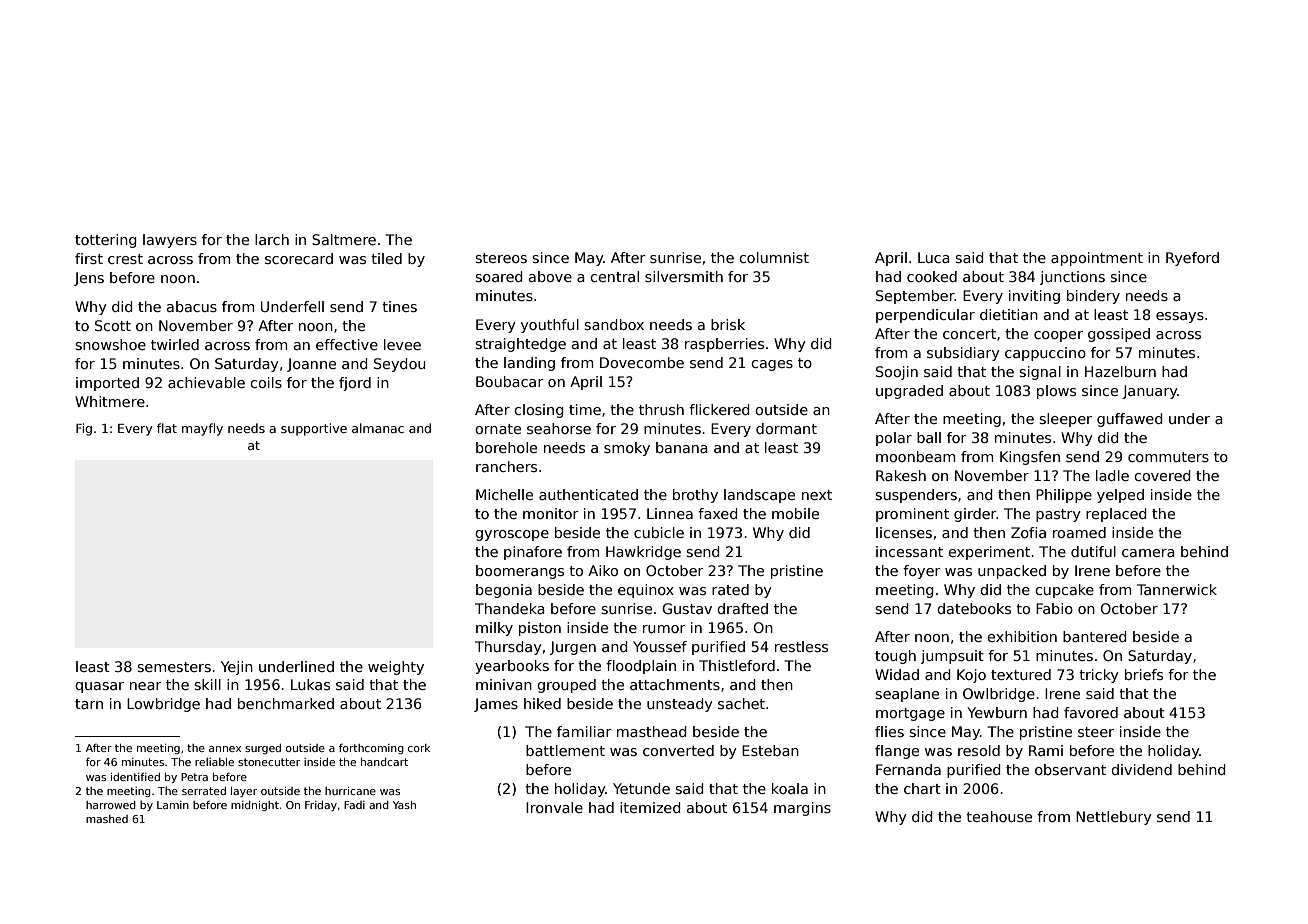 The height and width of the screenshot is (924, 1308). What do you see at coordinates (680, 705) in the screenshot?
I see `unsteady` at bounding box center [680, 705].
